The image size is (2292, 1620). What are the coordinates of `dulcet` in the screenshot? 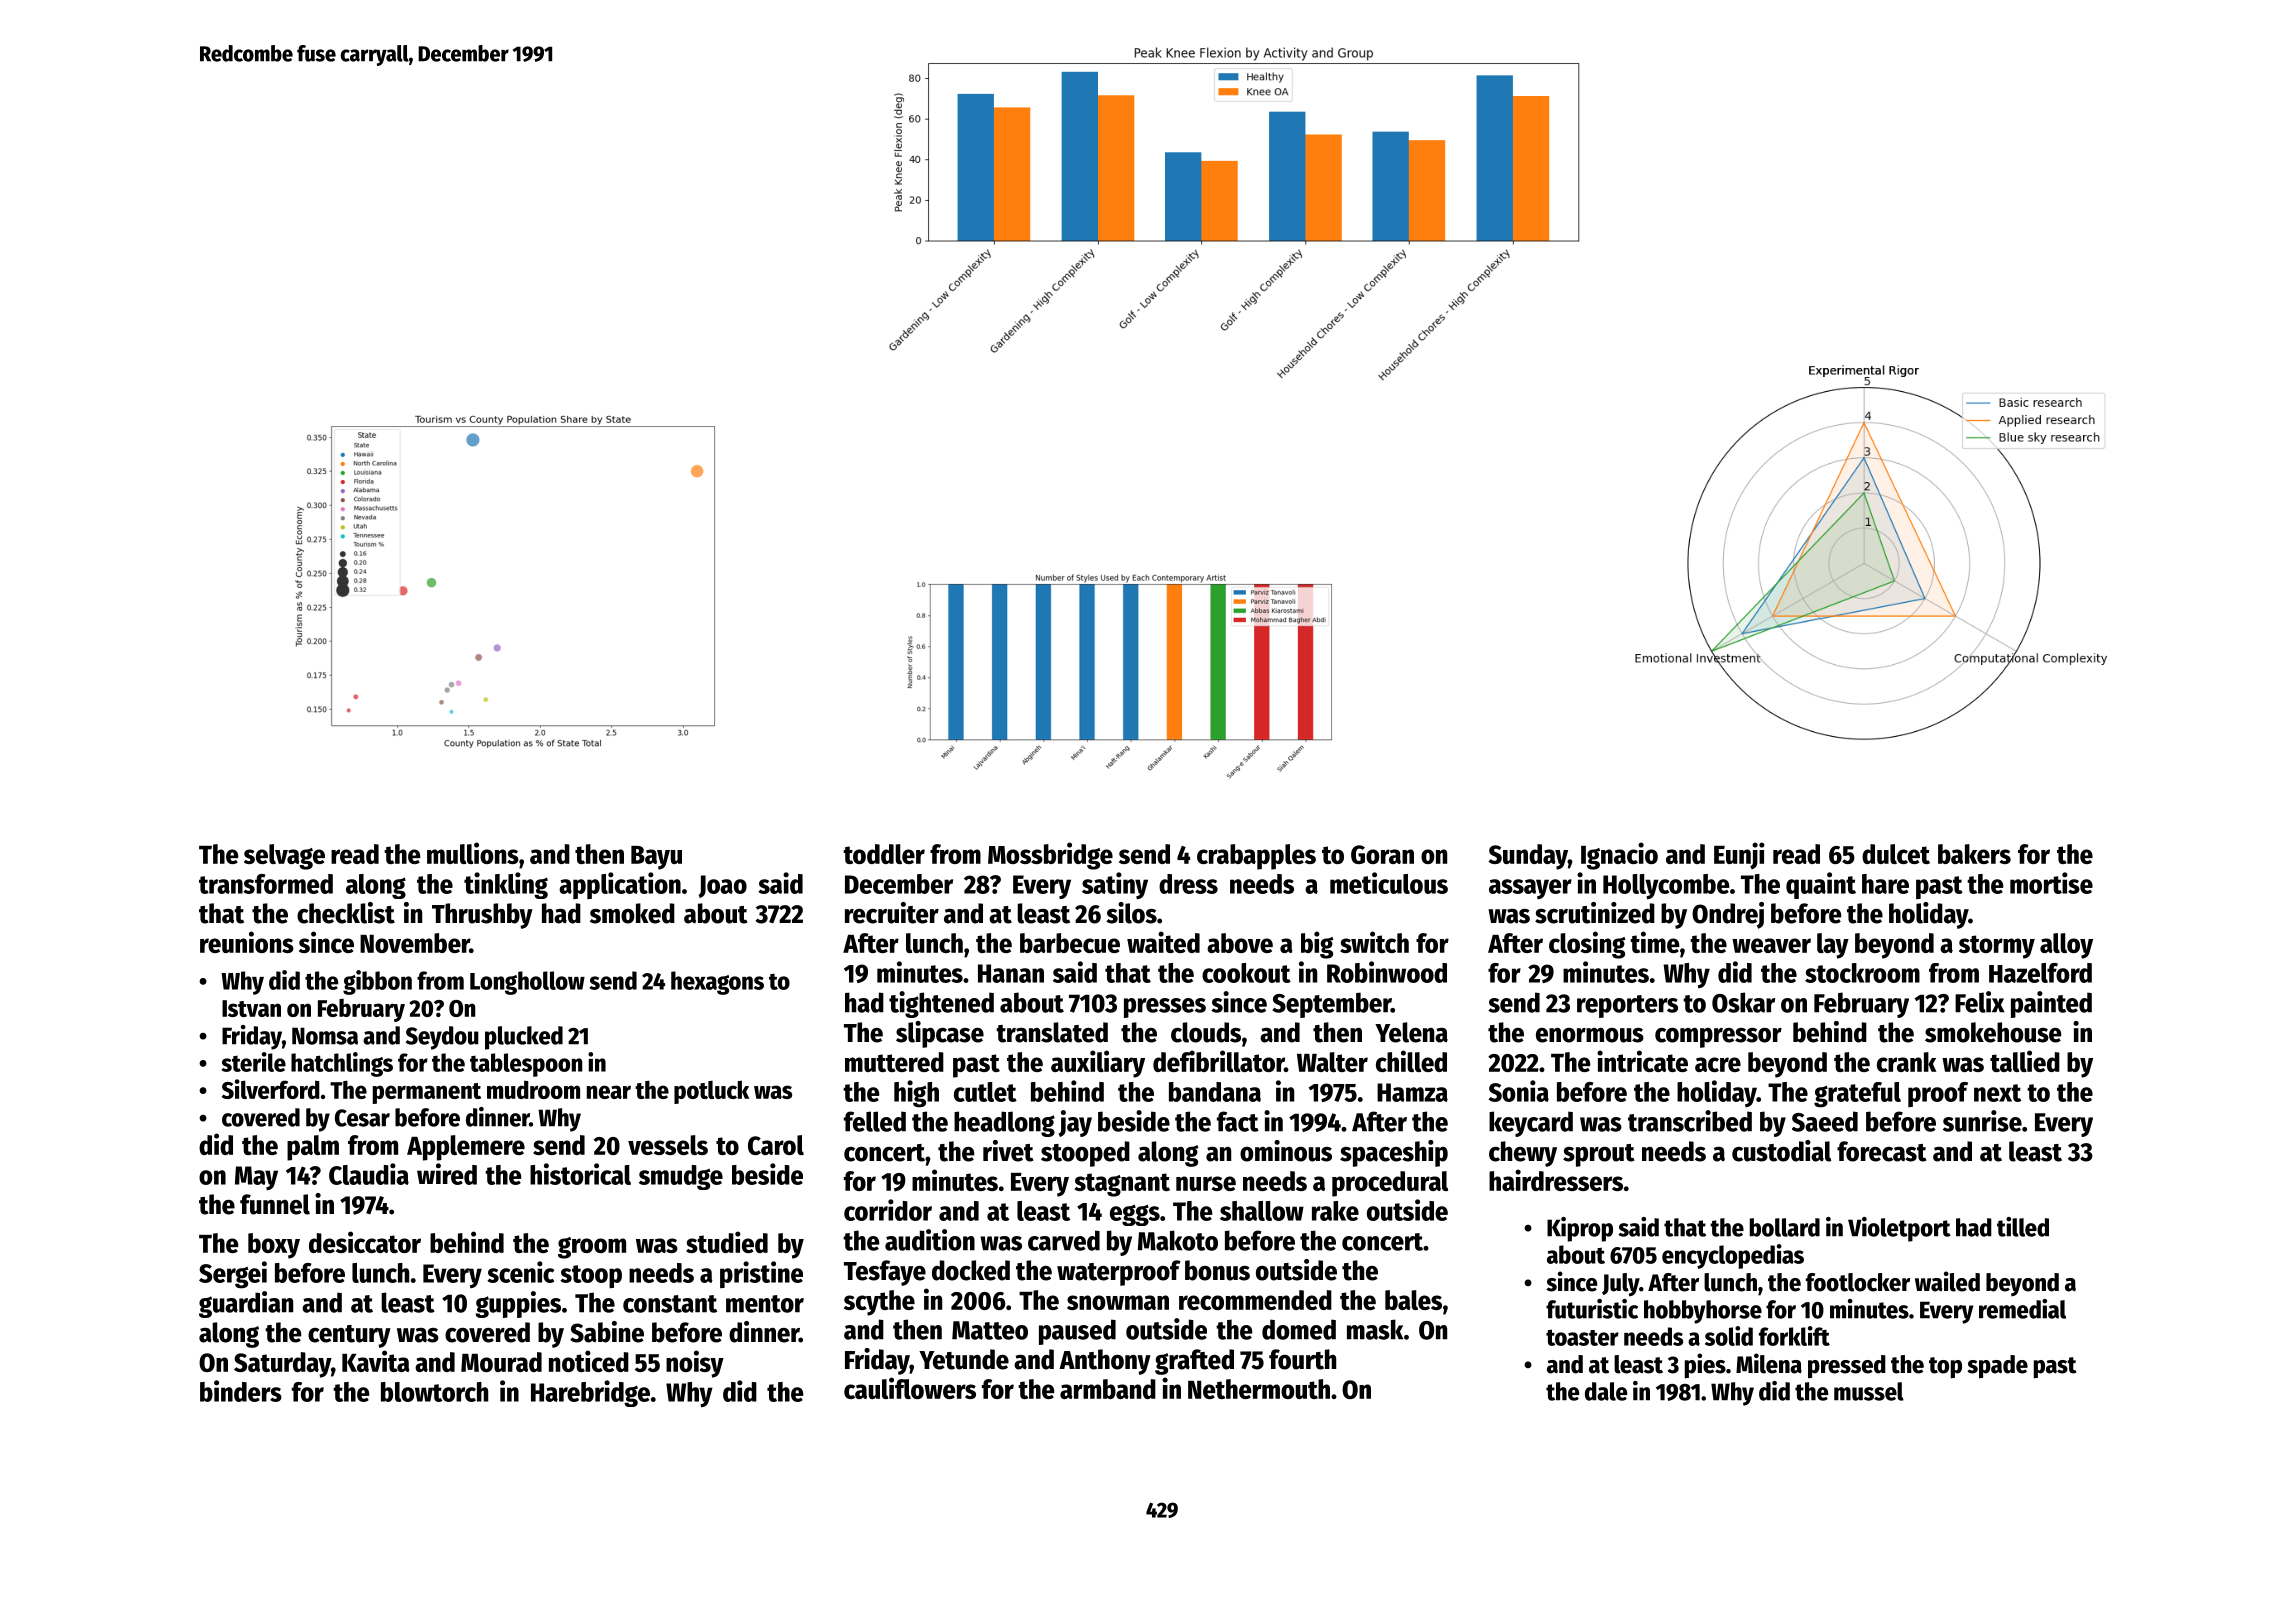 It's located at (1896, 854).
